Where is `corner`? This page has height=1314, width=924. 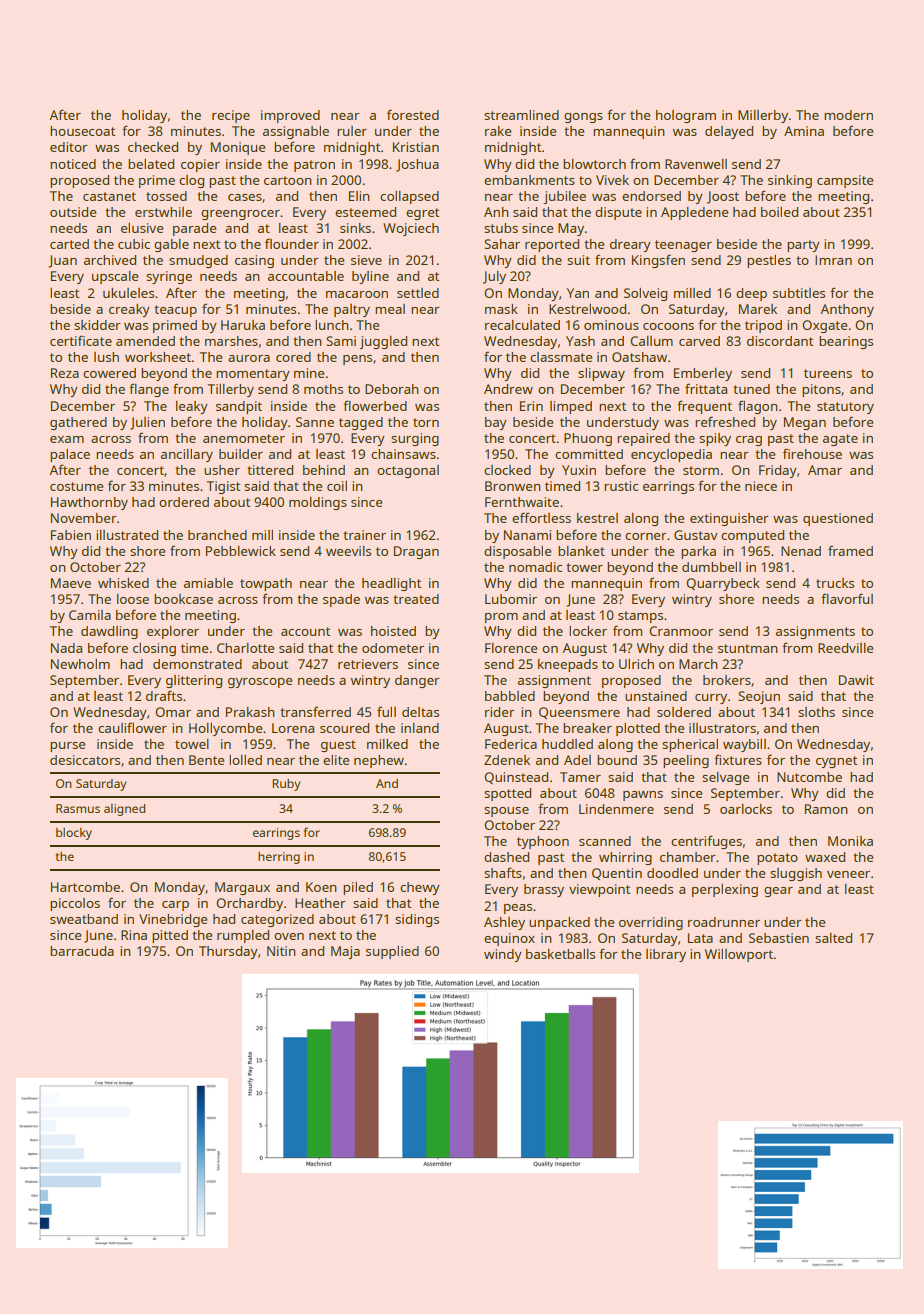
corner is located at coordinates (646, 536).
